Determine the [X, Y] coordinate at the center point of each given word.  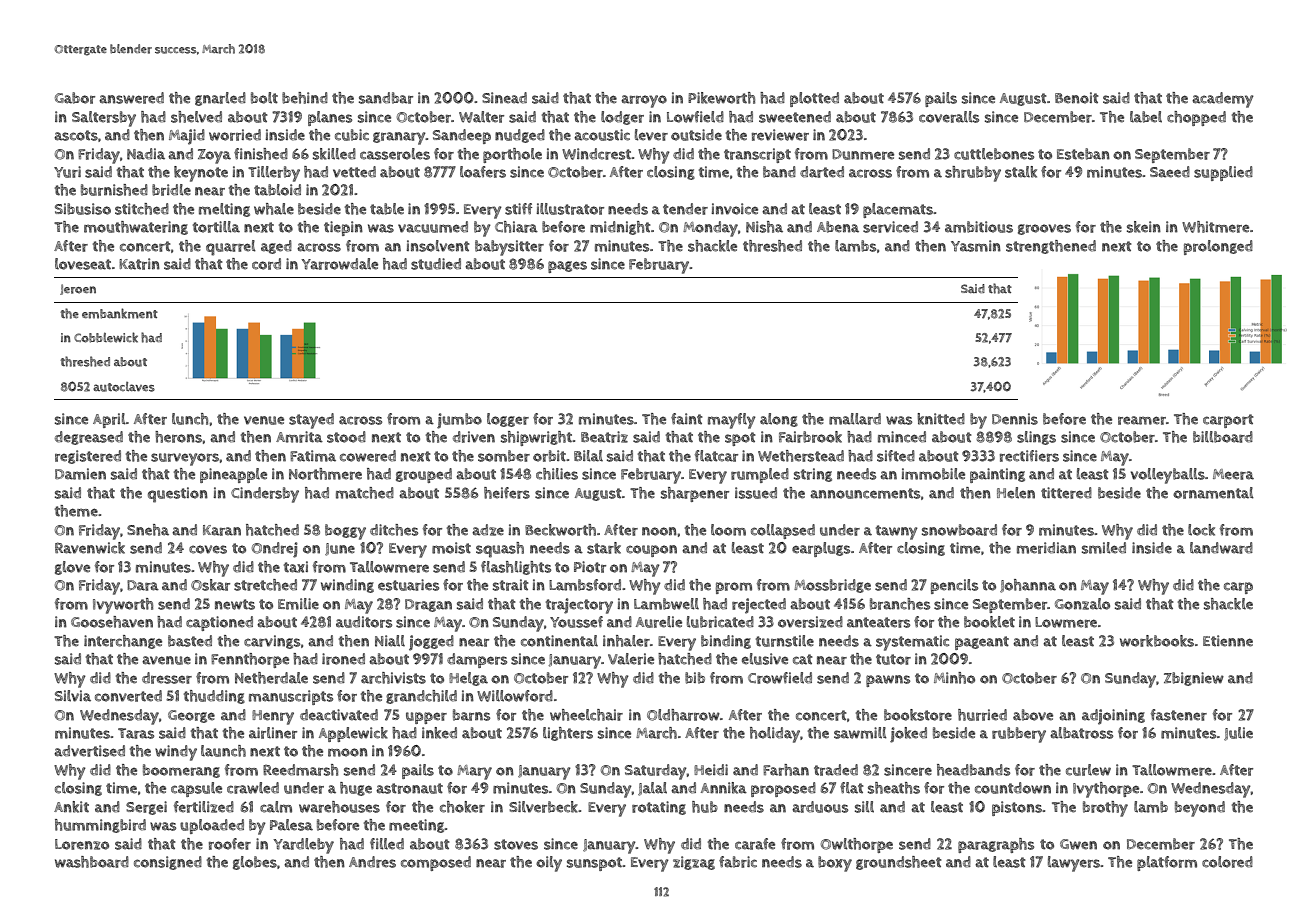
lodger [622, 118]
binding [726, 642]
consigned [168, 863]
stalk [1021, 172]
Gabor [75, 98]
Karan [222, 530]
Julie [1238, 734]
